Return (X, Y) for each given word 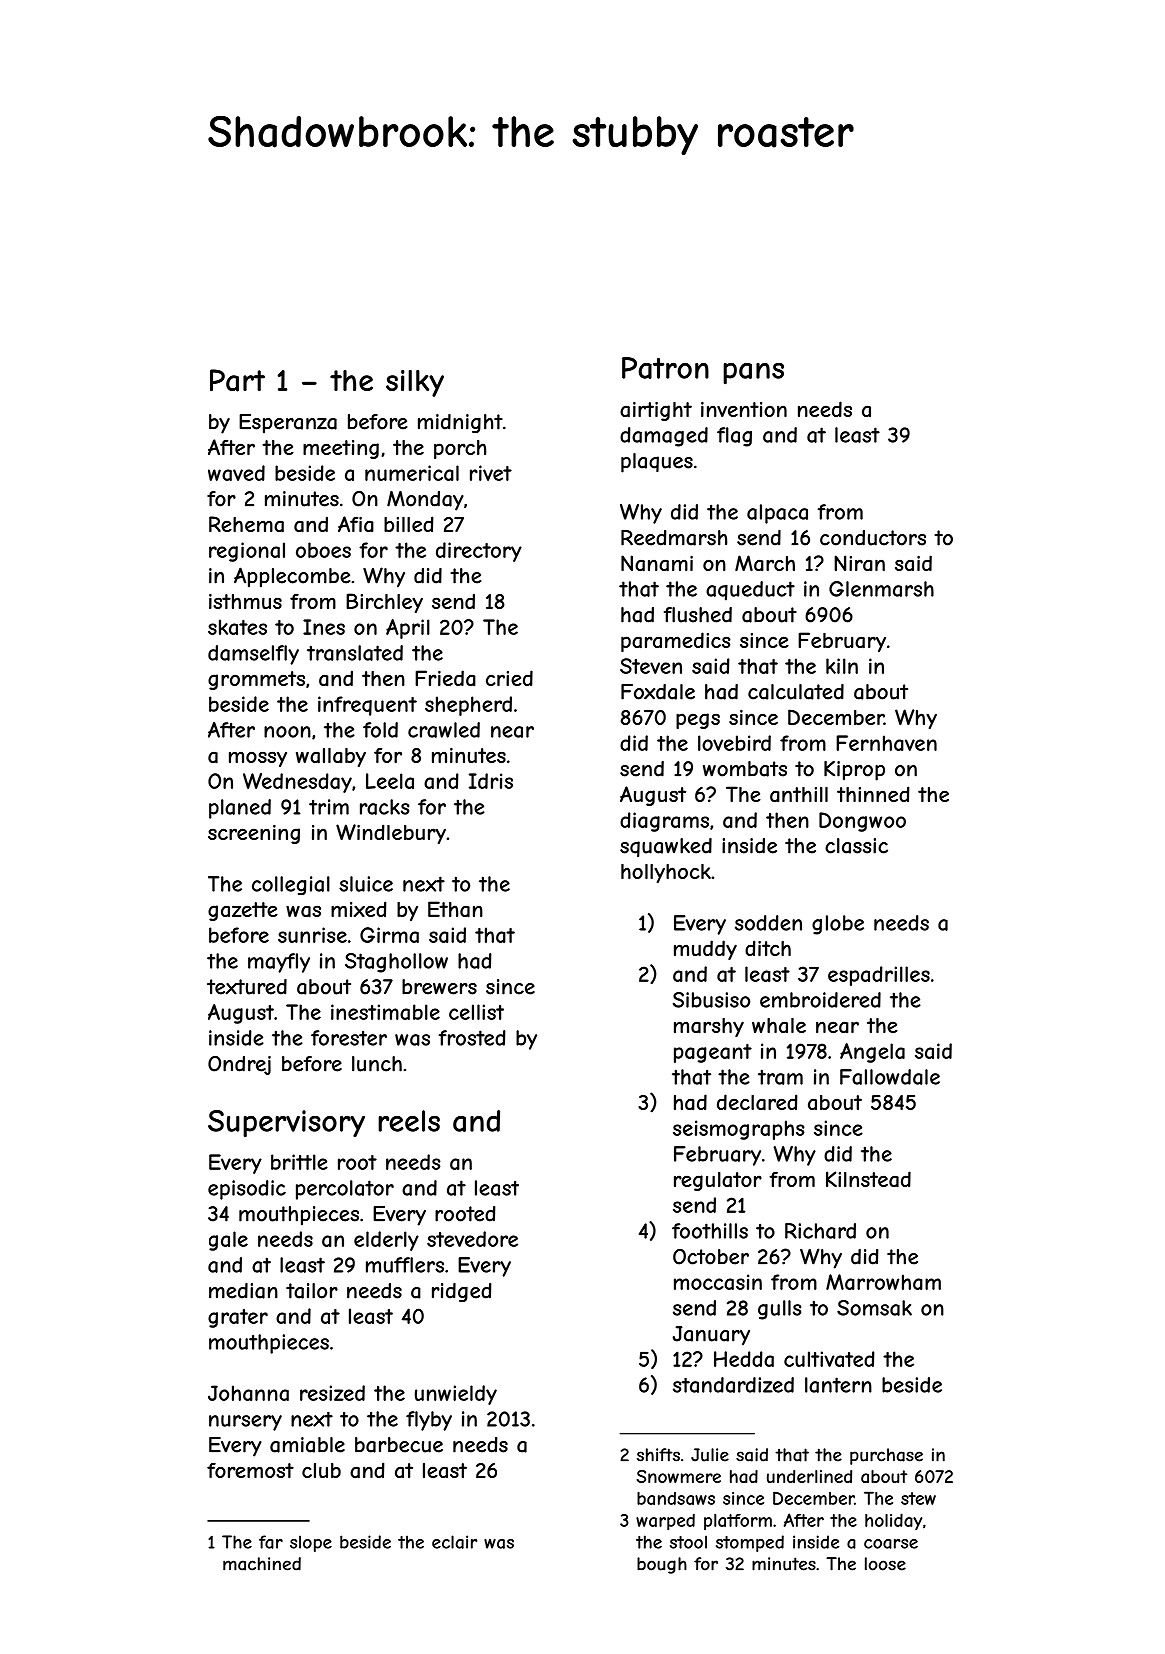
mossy (258, 759)
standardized (733, 1385)
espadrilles (879, 976)
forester (349, 1038)
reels (409, 1121)
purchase (886, 1456)
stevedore (472, 1239)
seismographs (739, 1130)
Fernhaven (886, 743)
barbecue (399, 1445)
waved (236, 473)
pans (753, 374)
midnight (460, 423)
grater (238, 1318)
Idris (491, 781)
